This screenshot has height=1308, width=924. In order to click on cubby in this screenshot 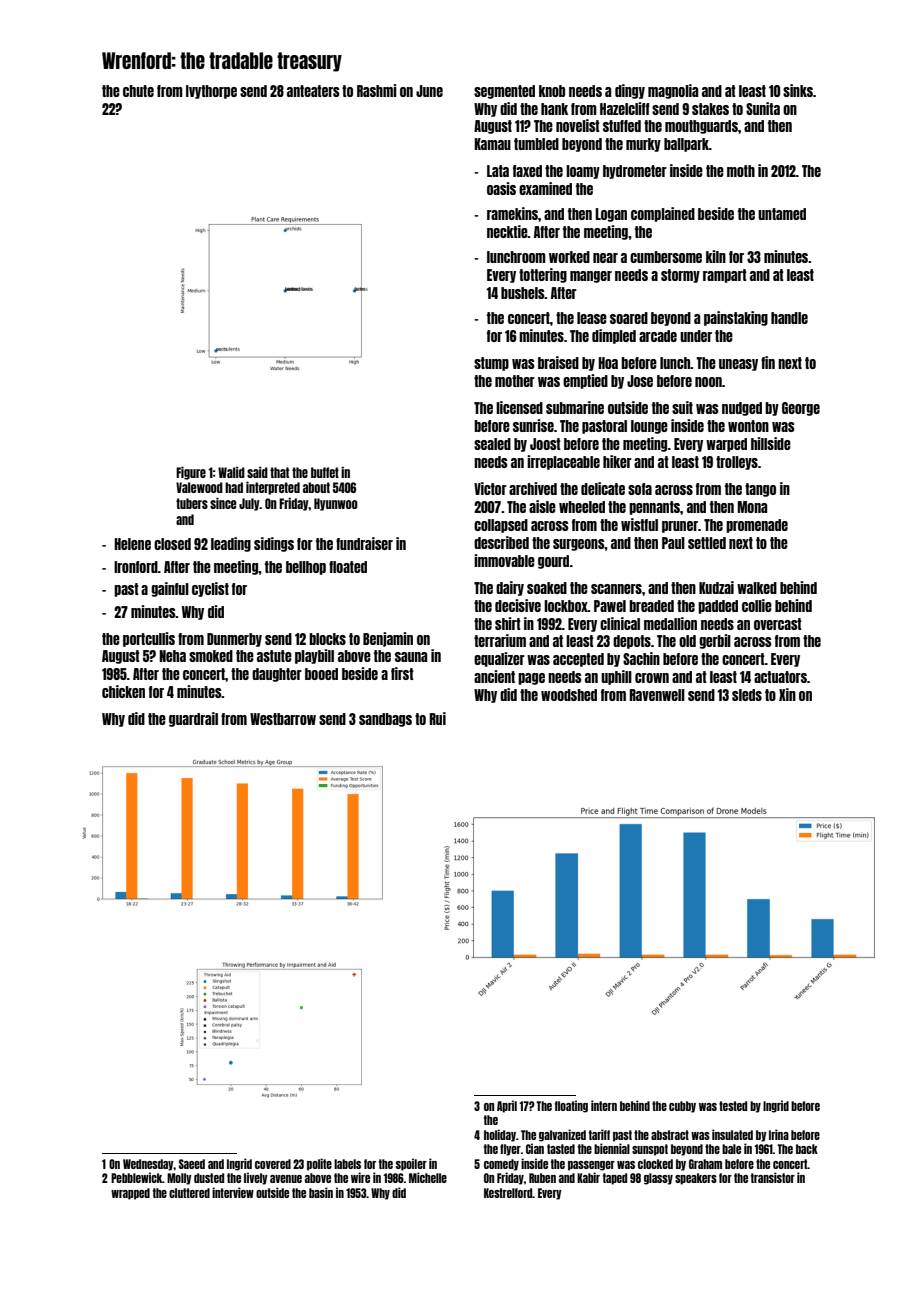, I will do `click(682, 1107)`.
